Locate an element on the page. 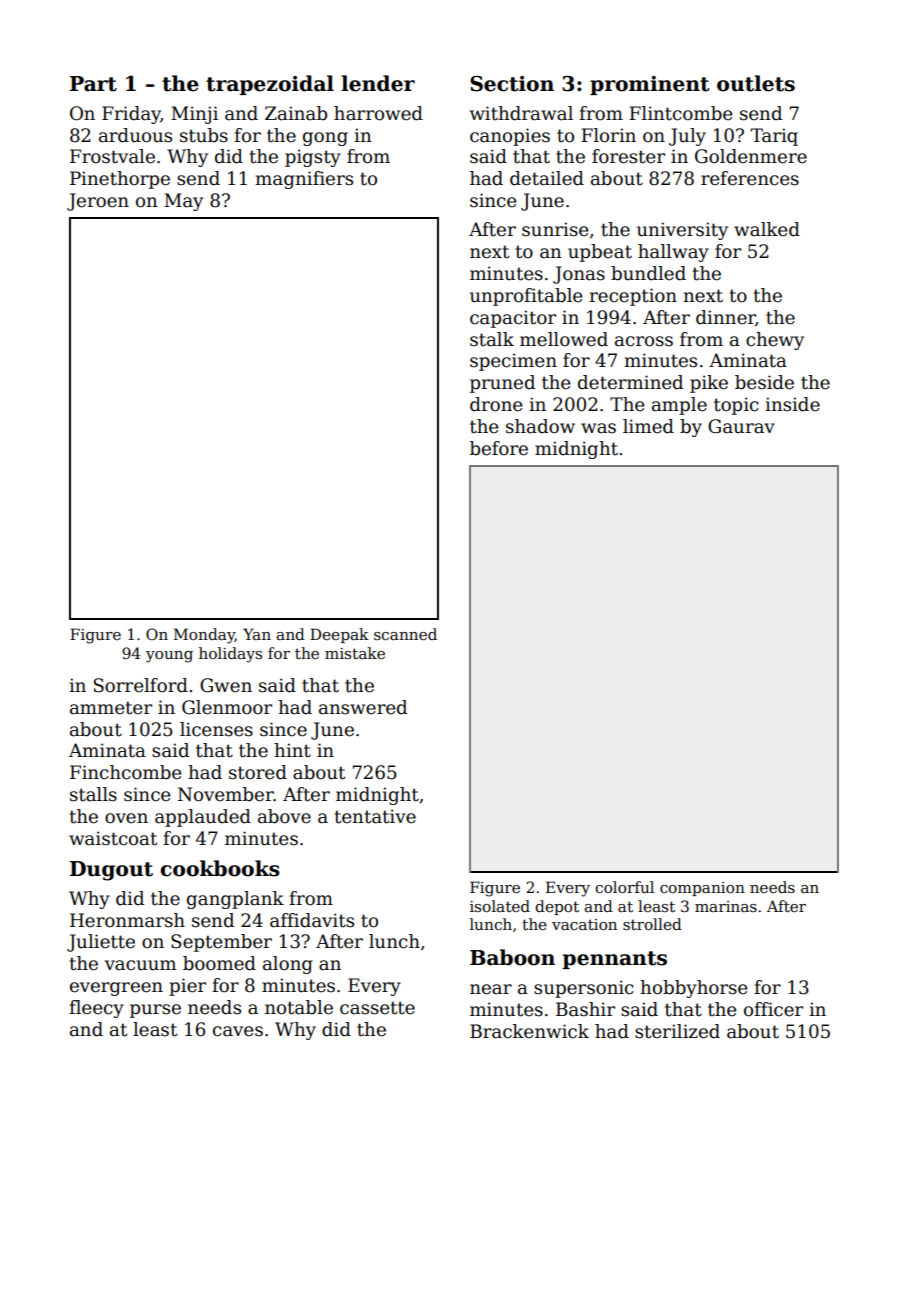 The height and width of the page is (1316, 908). outlets is located at coordinates (756, 83).
